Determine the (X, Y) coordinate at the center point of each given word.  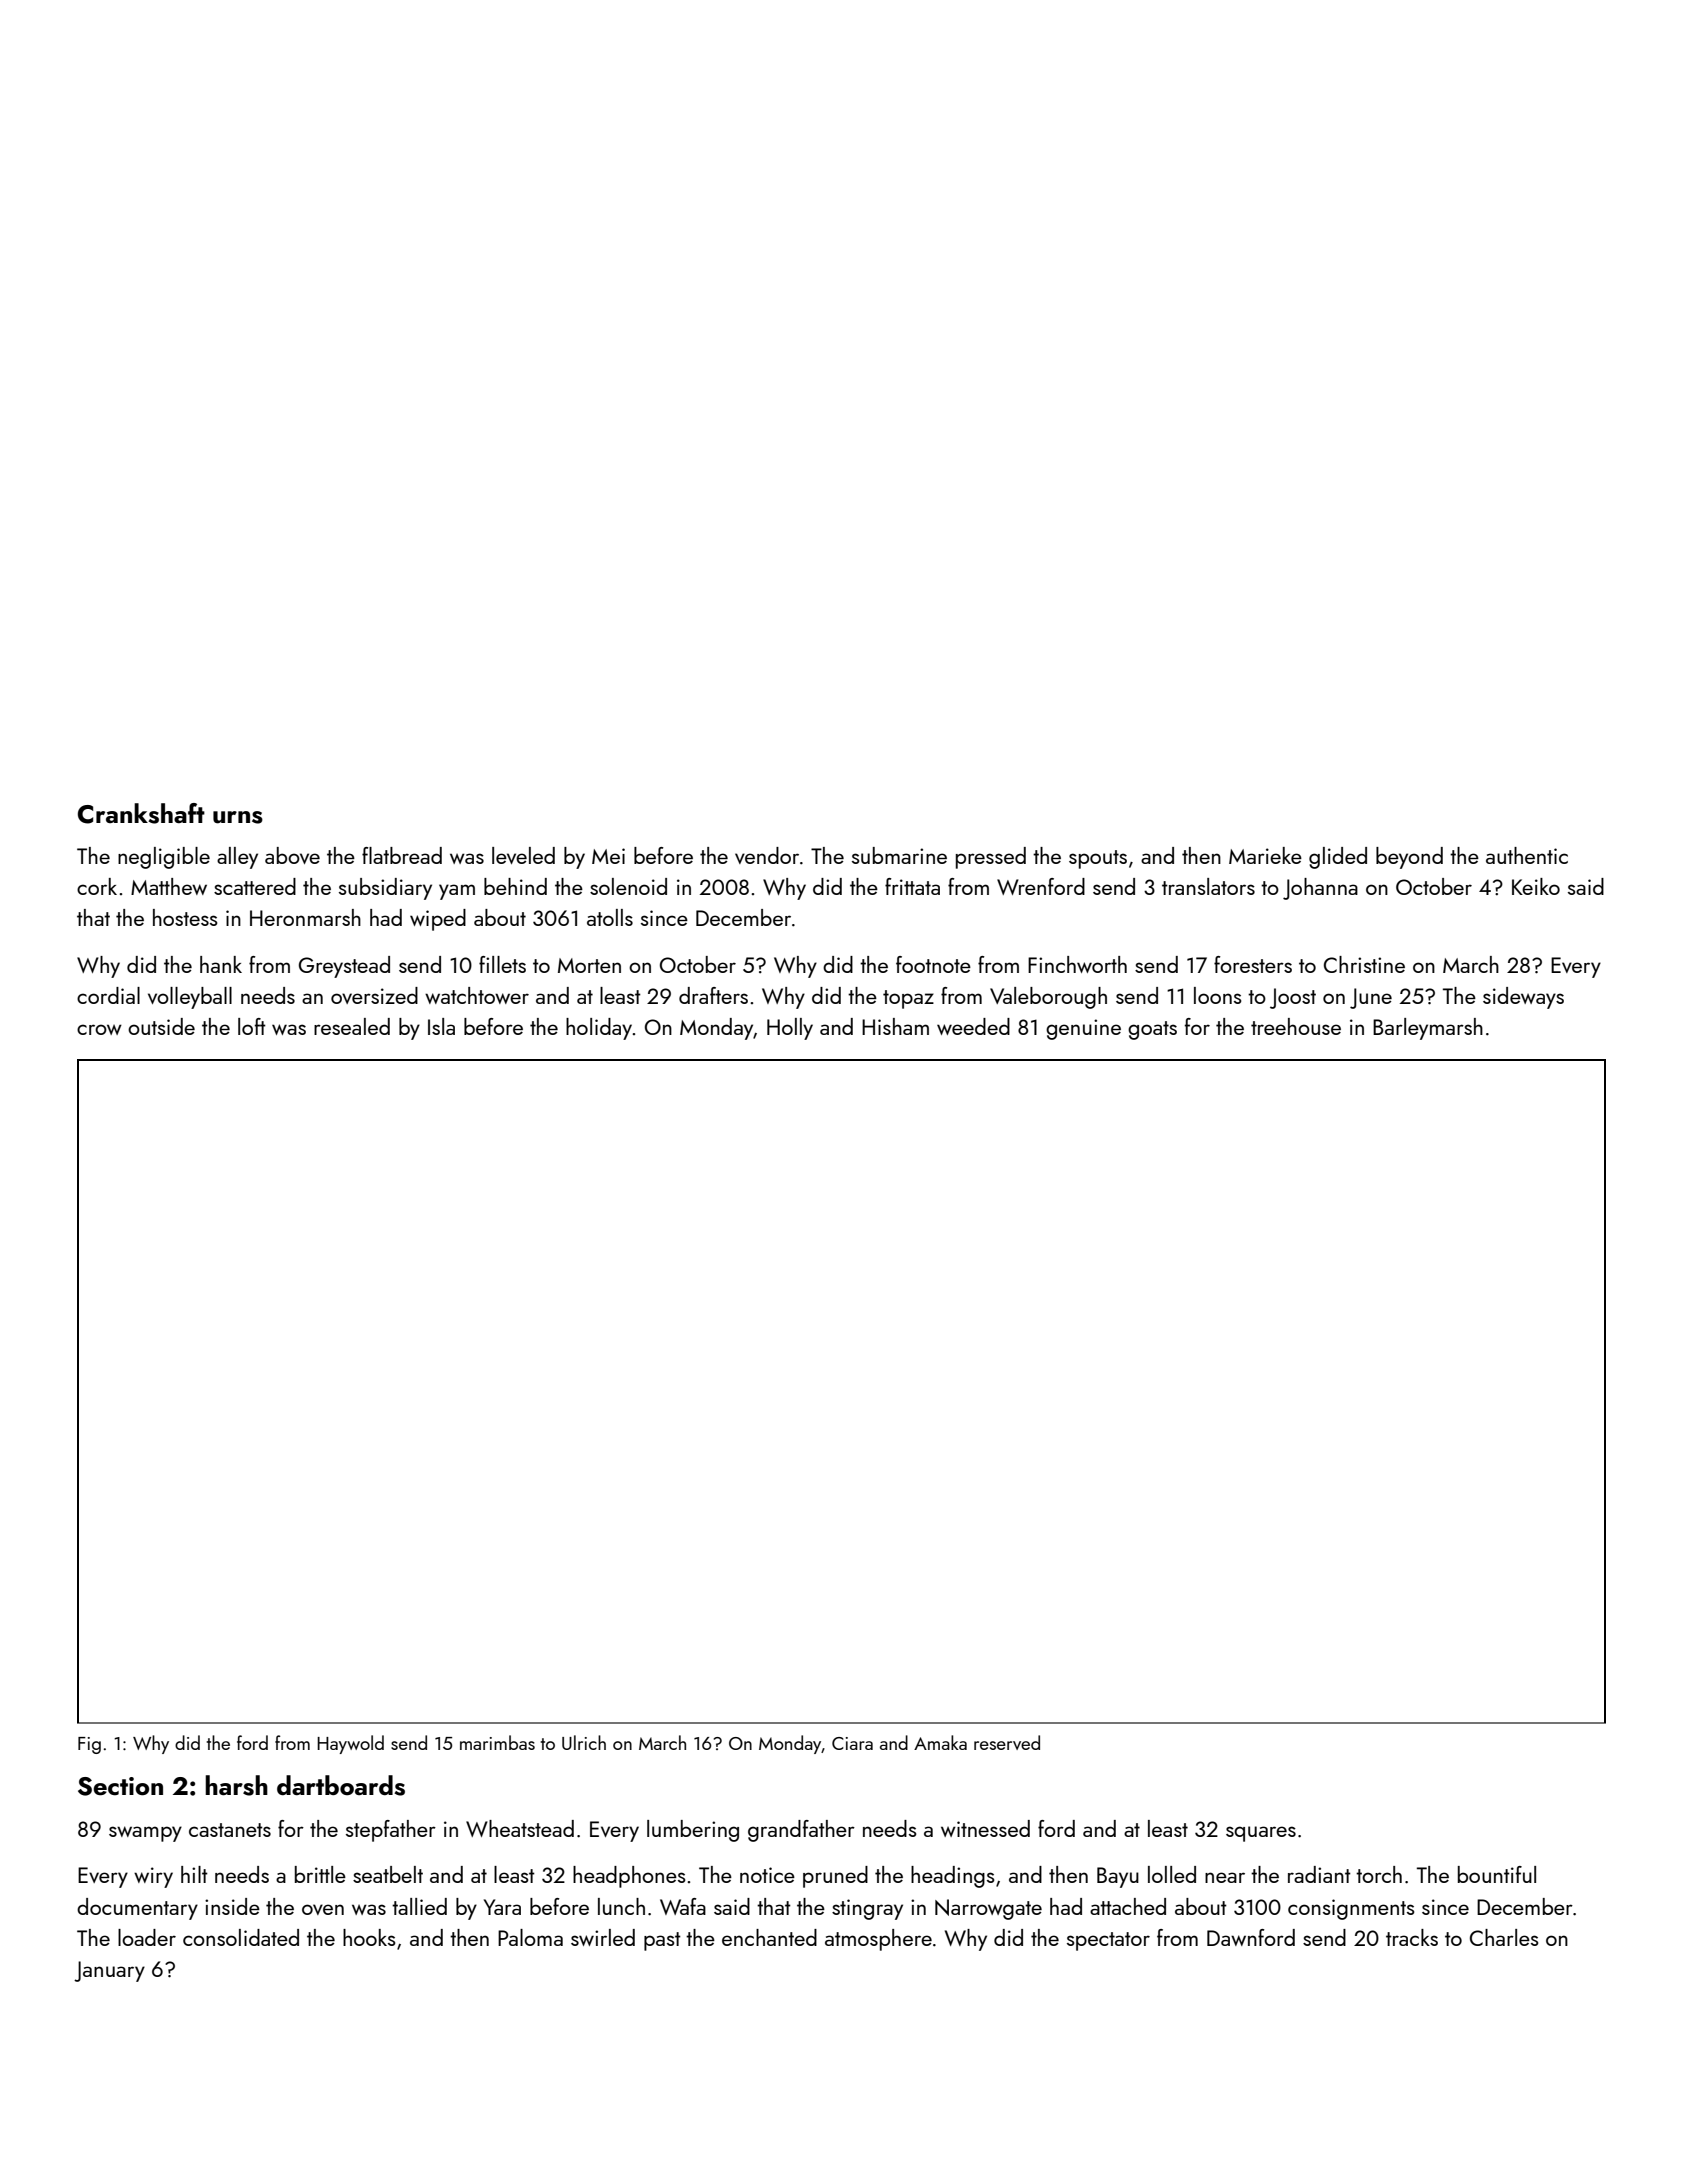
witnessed (985, 1828)
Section (120, 1786)
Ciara (852, 1743)
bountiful (1497, 1874)
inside (232, 1906)
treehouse (1296, 1026)
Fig (89, 1745)
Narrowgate (988, 1909)
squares (1261, 1834)
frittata (912, 886)
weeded (973, 1026)
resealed (352, 1026)
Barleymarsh (1428, 1029)
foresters (1253, 964)
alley (237, 858)
